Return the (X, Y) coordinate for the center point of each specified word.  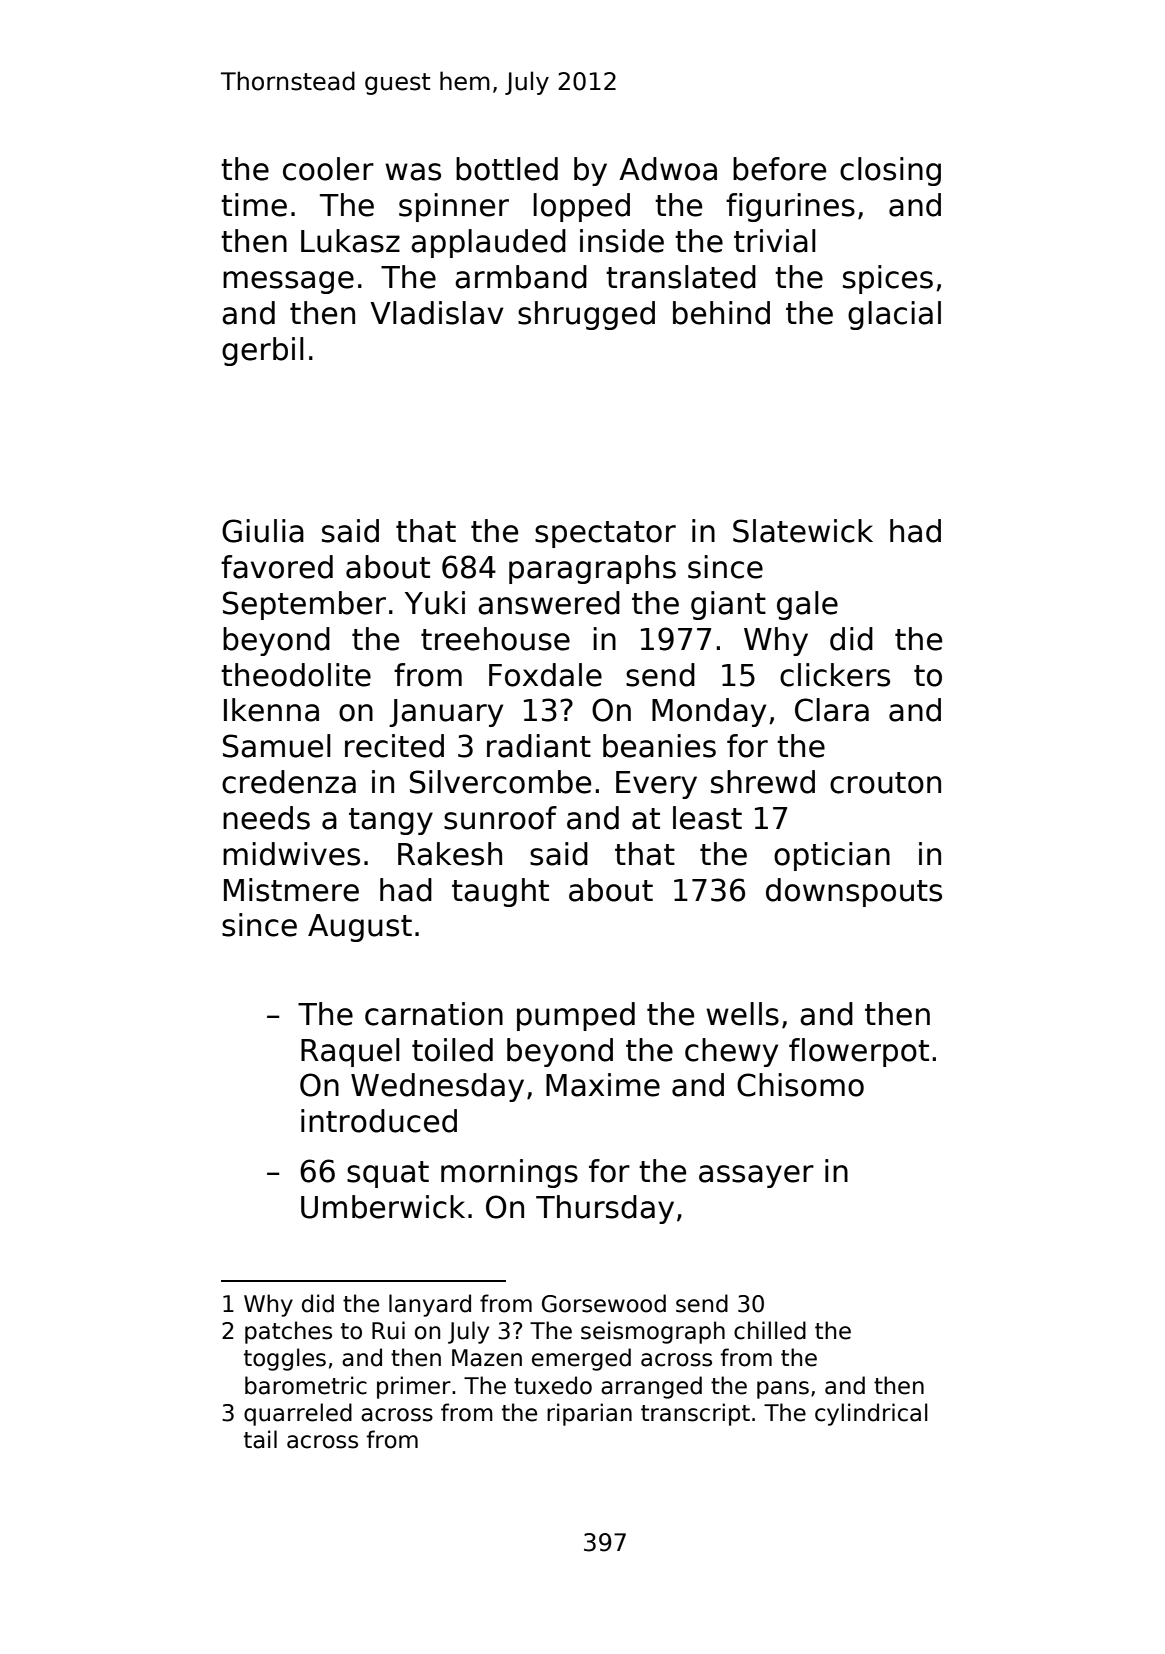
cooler (328, 169)
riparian (589, 1414)
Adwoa (668, 169)
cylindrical (871, 1414)
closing (890, 171)
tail (260, 1439)
